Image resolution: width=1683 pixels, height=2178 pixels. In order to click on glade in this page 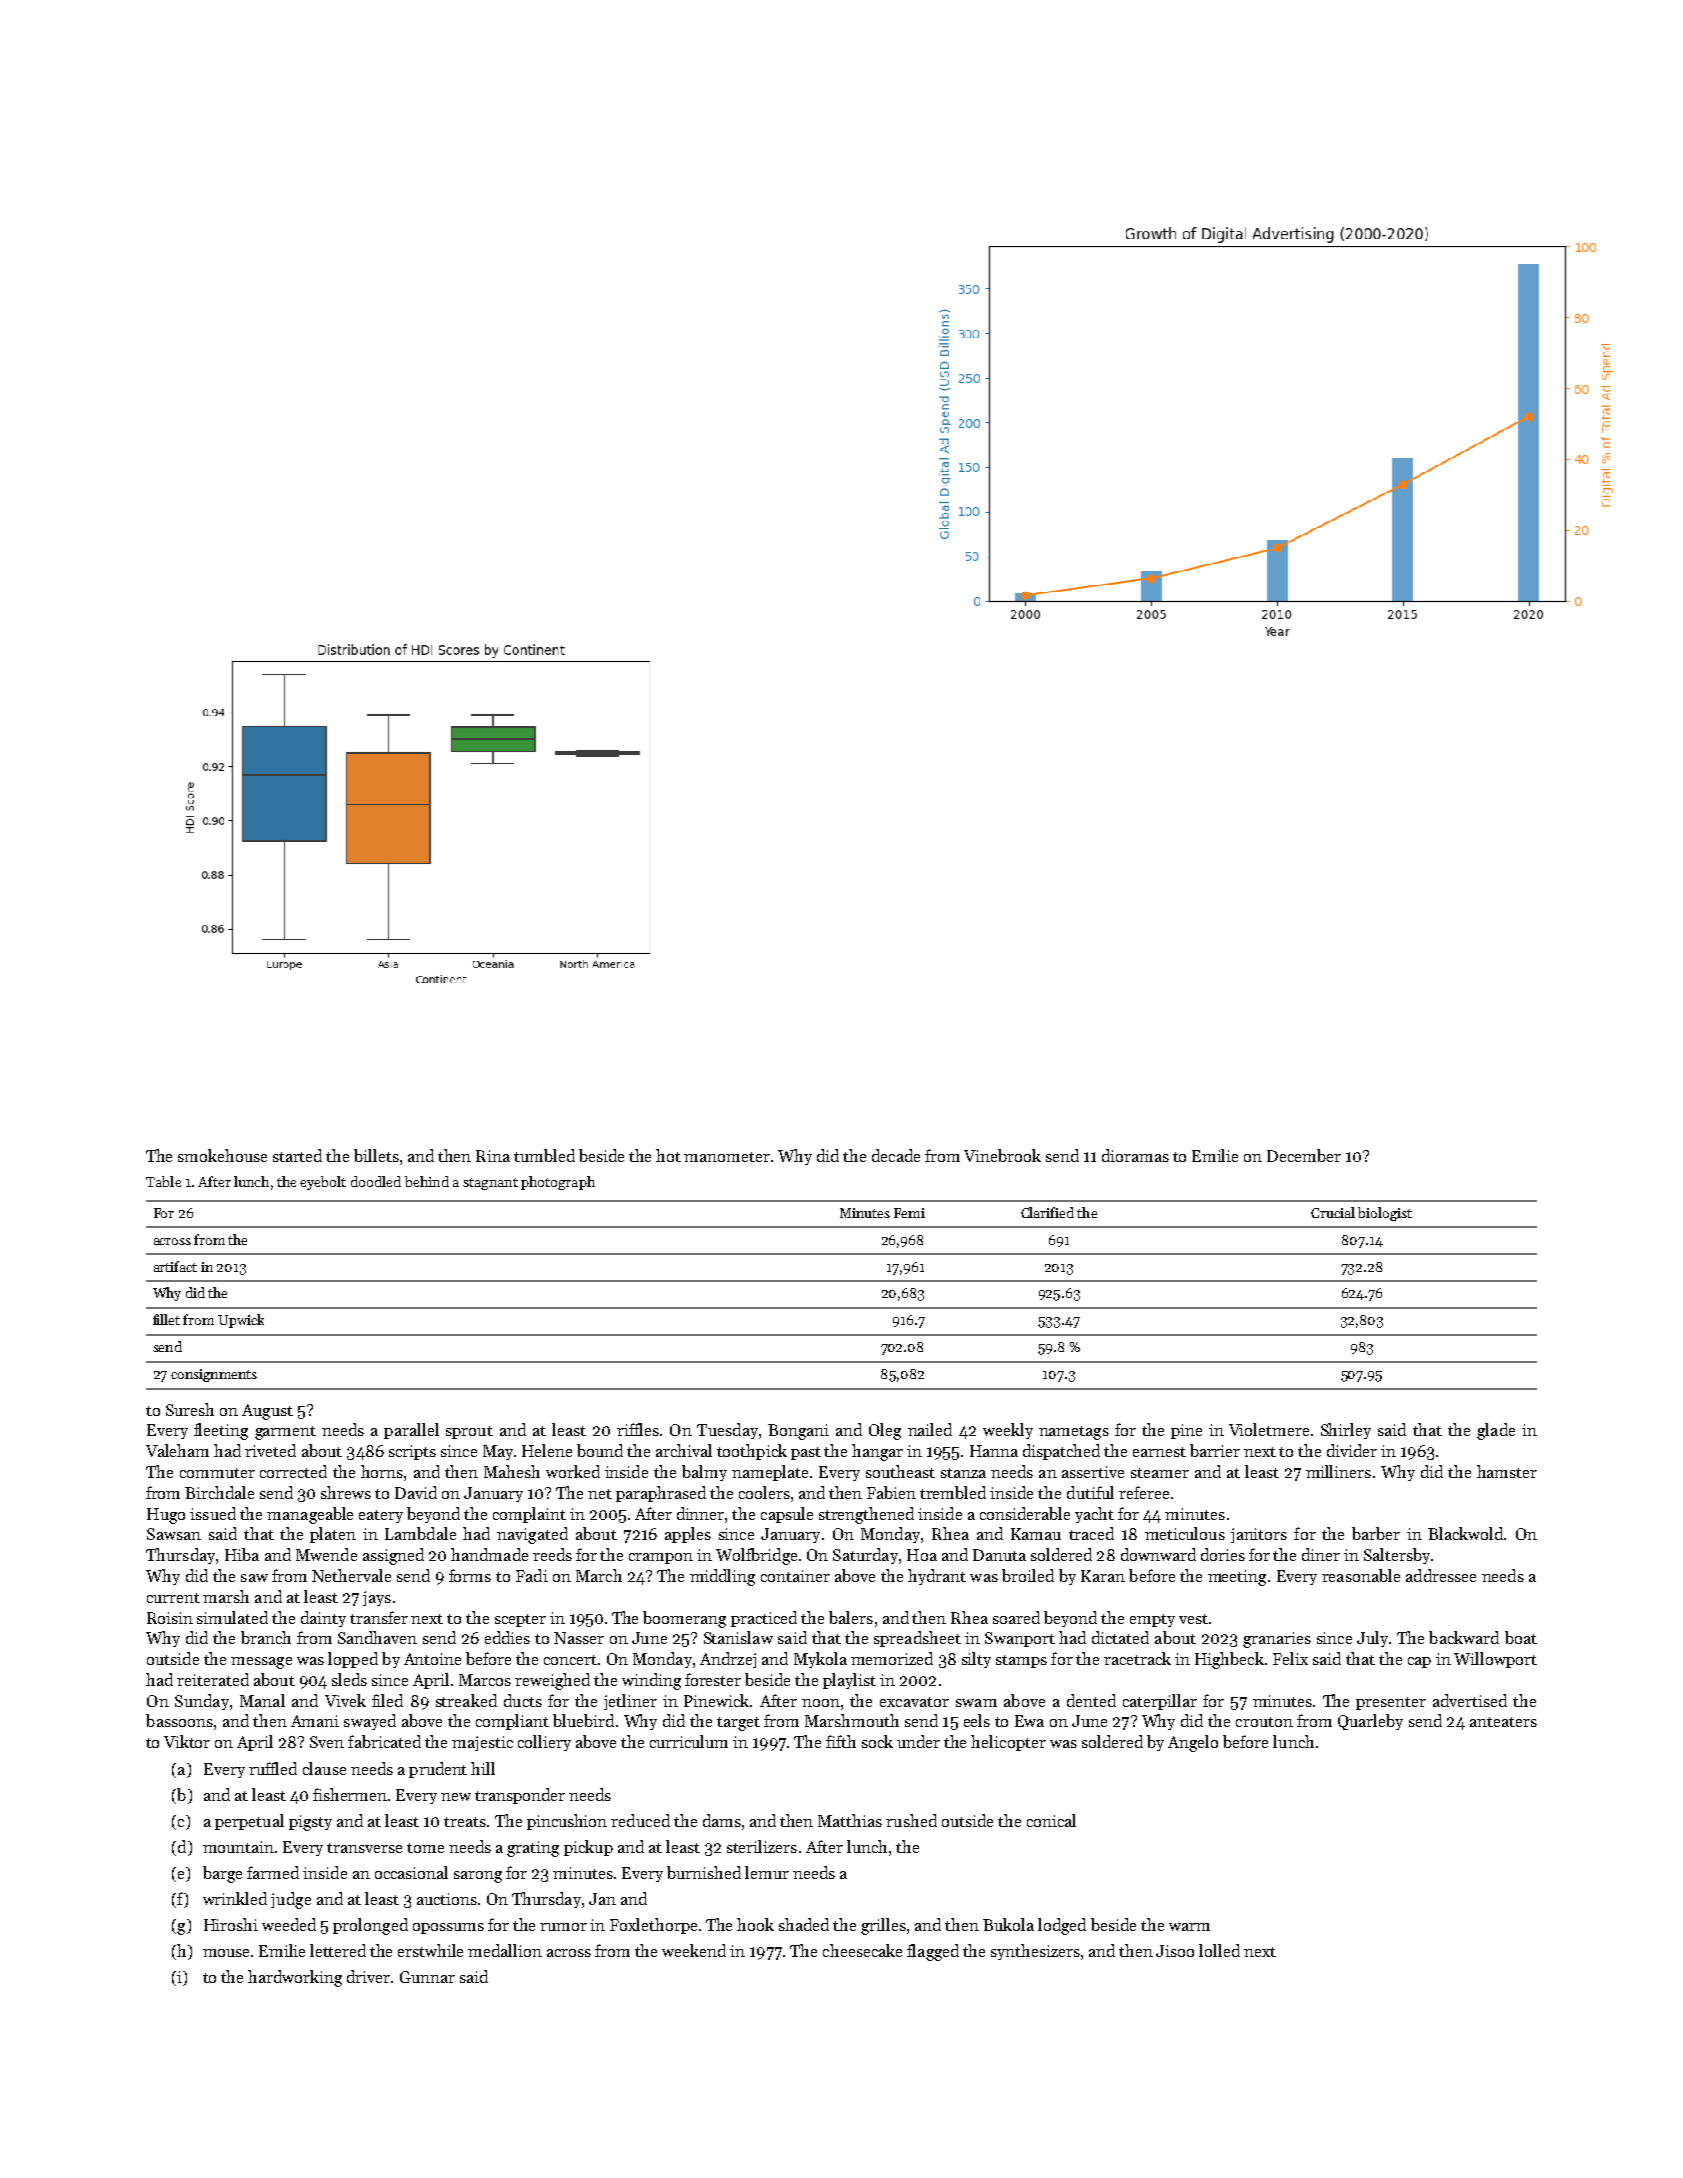, I will do `click(1496, 1431)`.
